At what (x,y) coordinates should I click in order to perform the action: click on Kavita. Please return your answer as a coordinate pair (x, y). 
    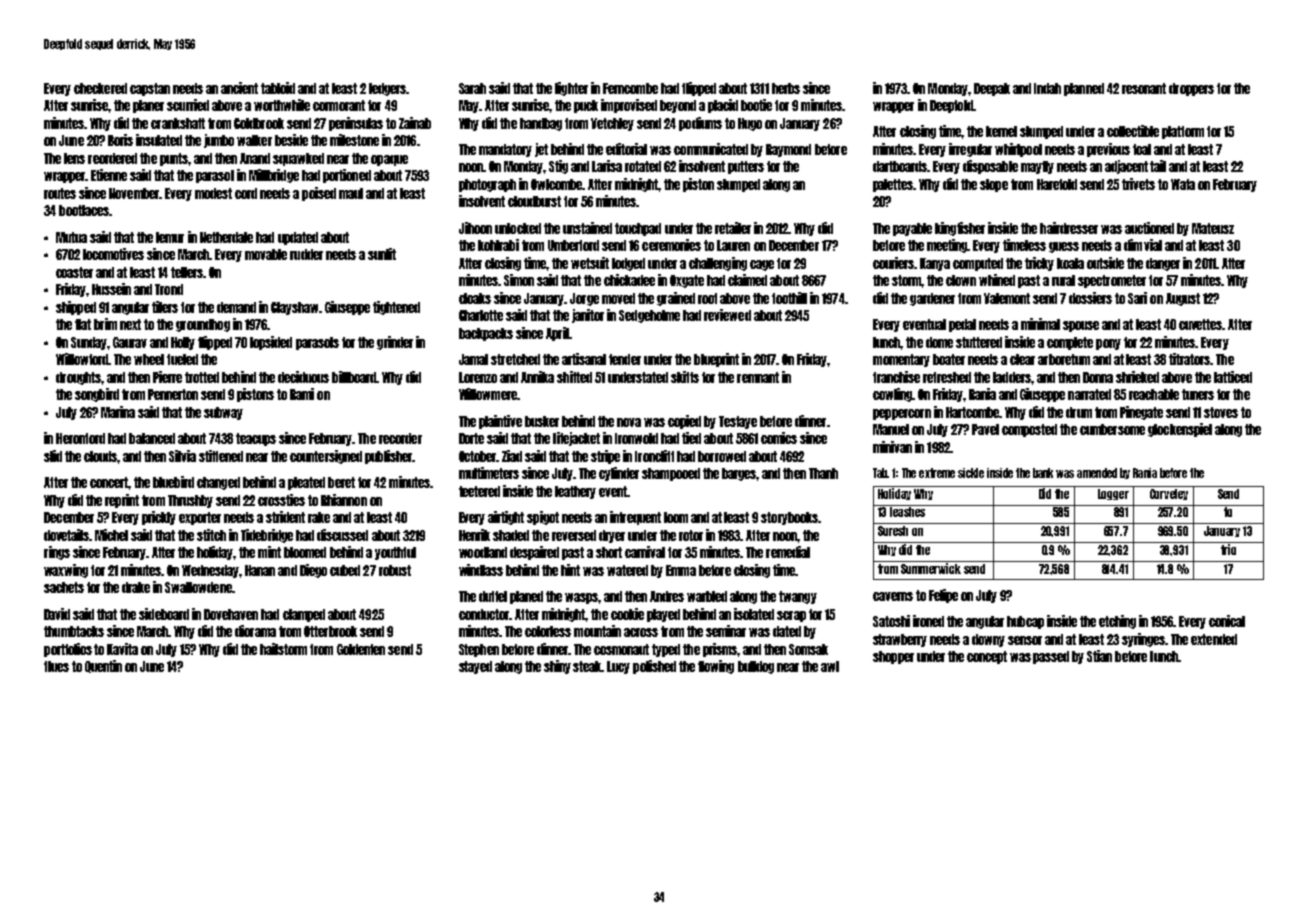
    Looking at the image, I should click on (122, 649).
